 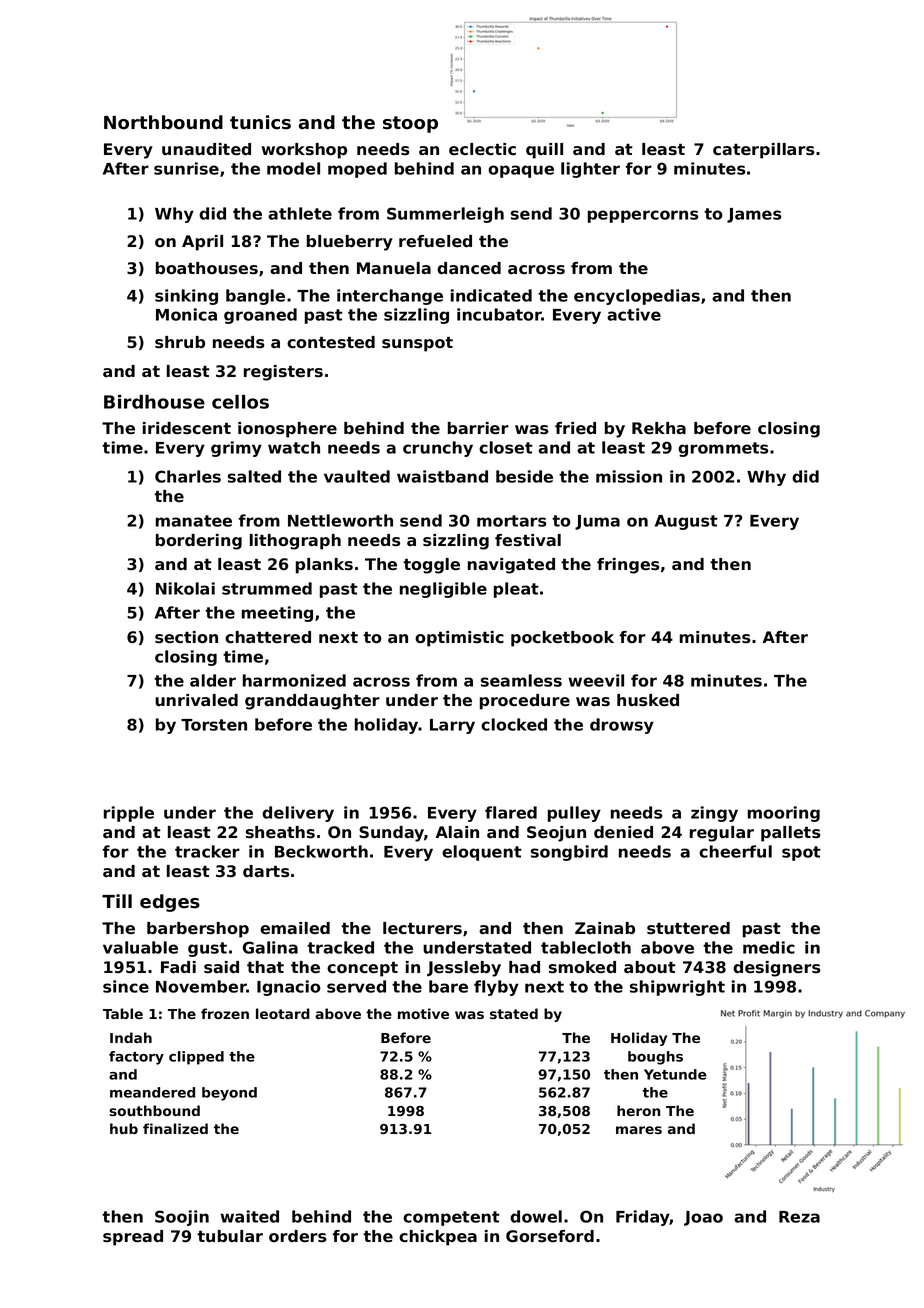 I want to click on stoop, so click(x=410, y=124).
